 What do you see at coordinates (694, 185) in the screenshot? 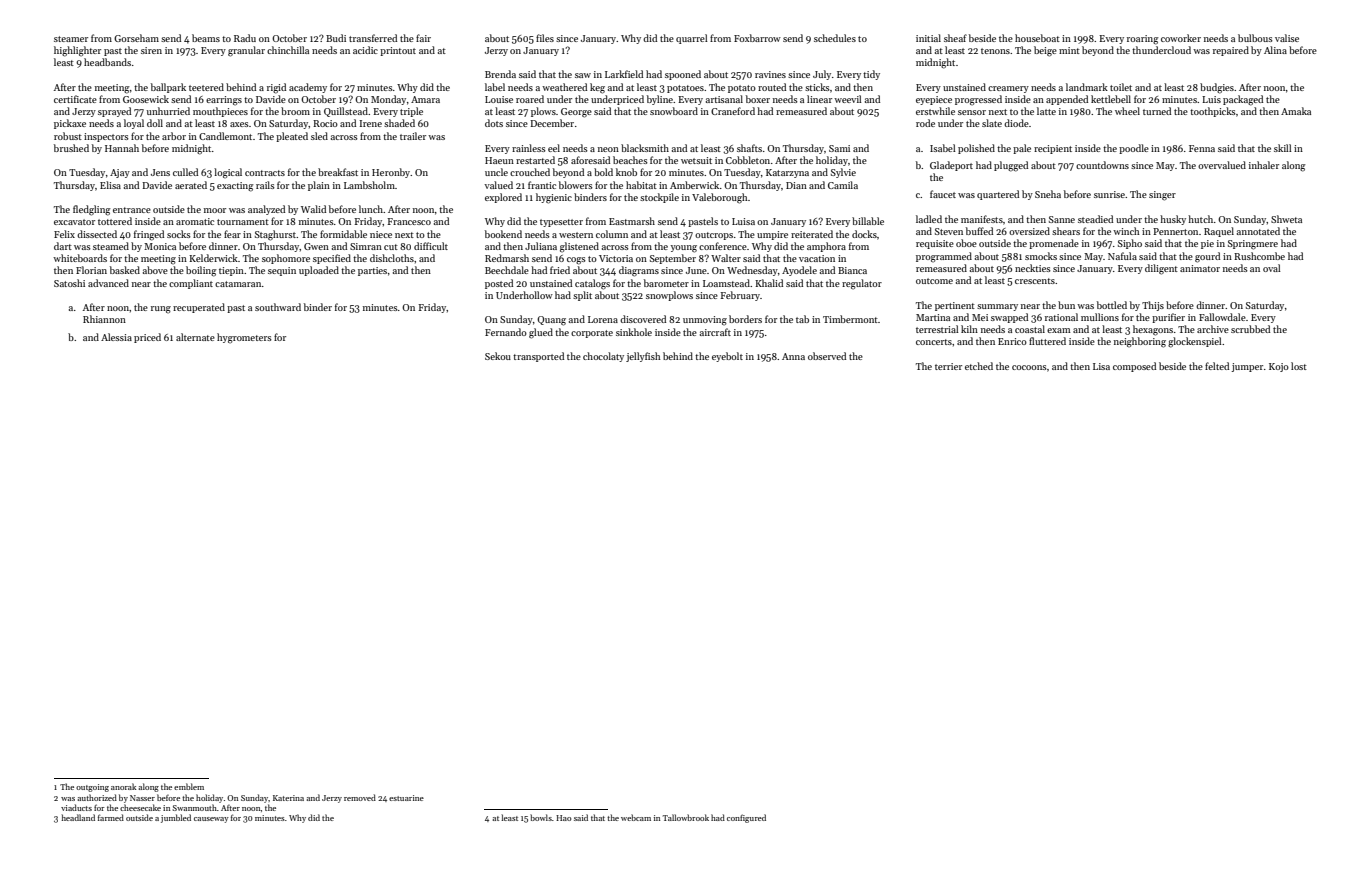
I see `Amberwick` at bounding box center [694, 185].
